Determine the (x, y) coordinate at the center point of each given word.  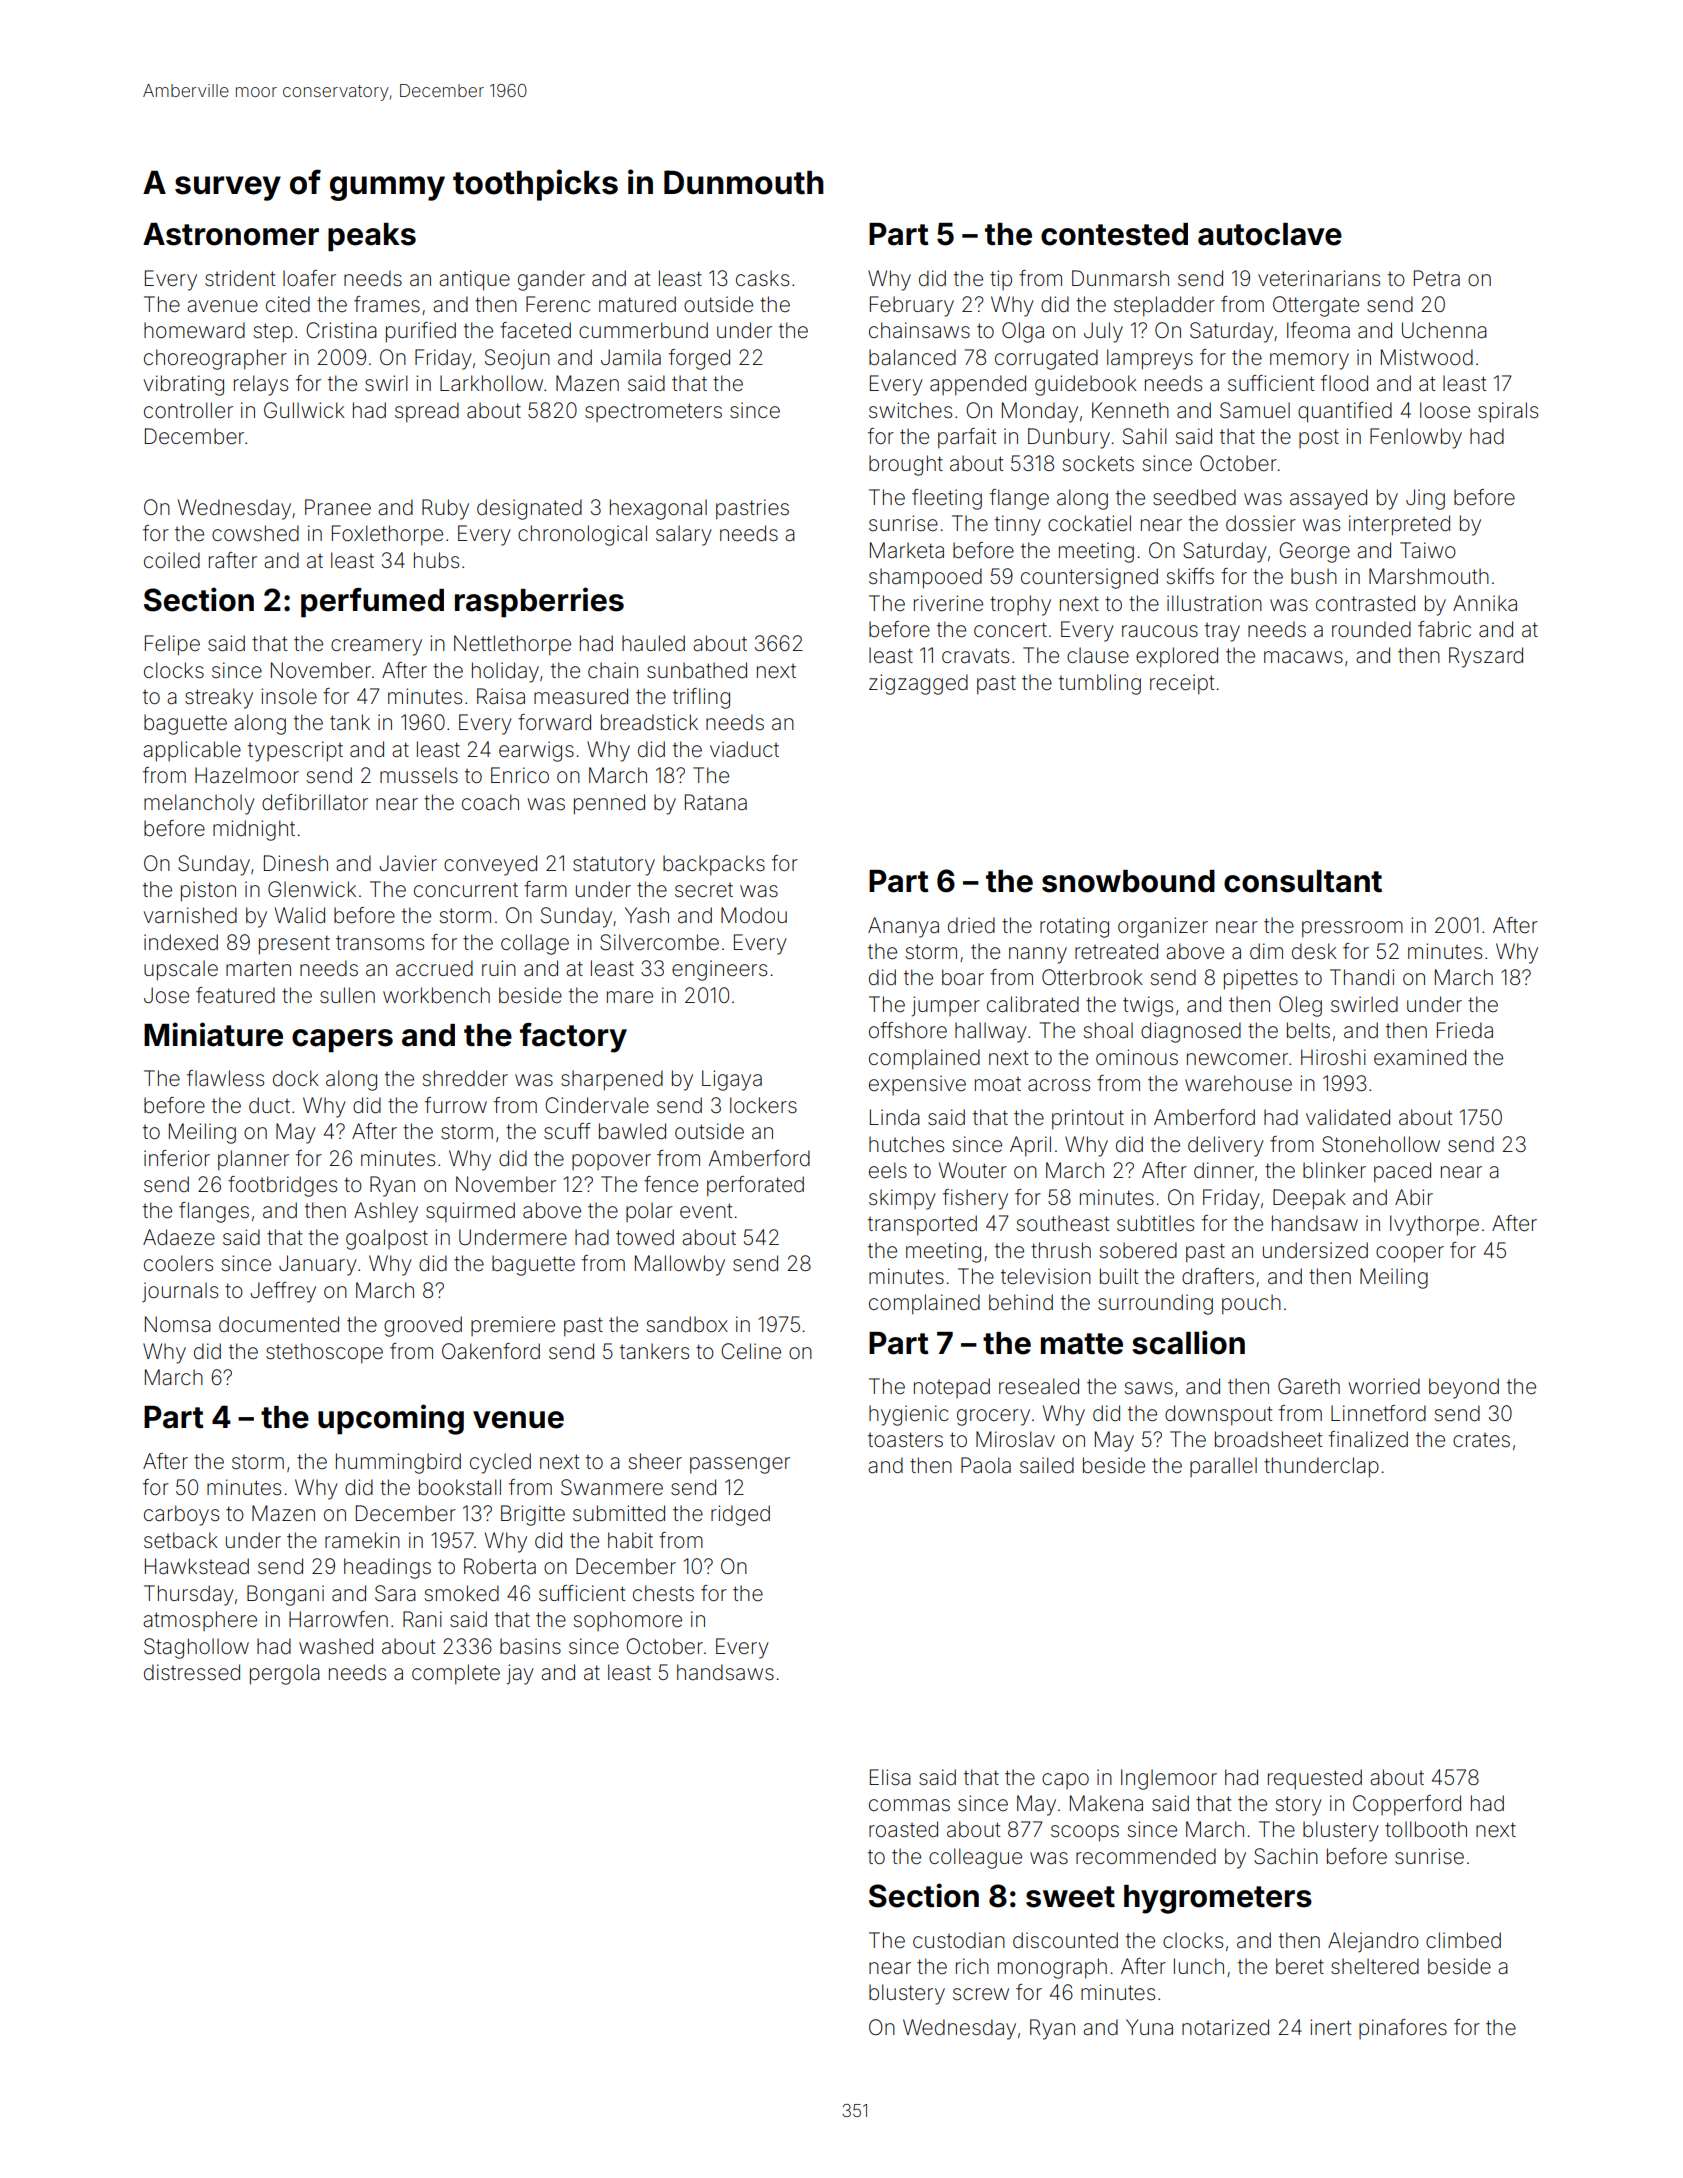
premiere (513, 1326)
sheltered (1375, 1966)
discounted (1065, 1940)
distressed (192, 1672)
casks (762, 278)
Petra (1437, 278)
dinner (1224, 1170)
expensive (917, 1085)
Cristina (341, 330)
